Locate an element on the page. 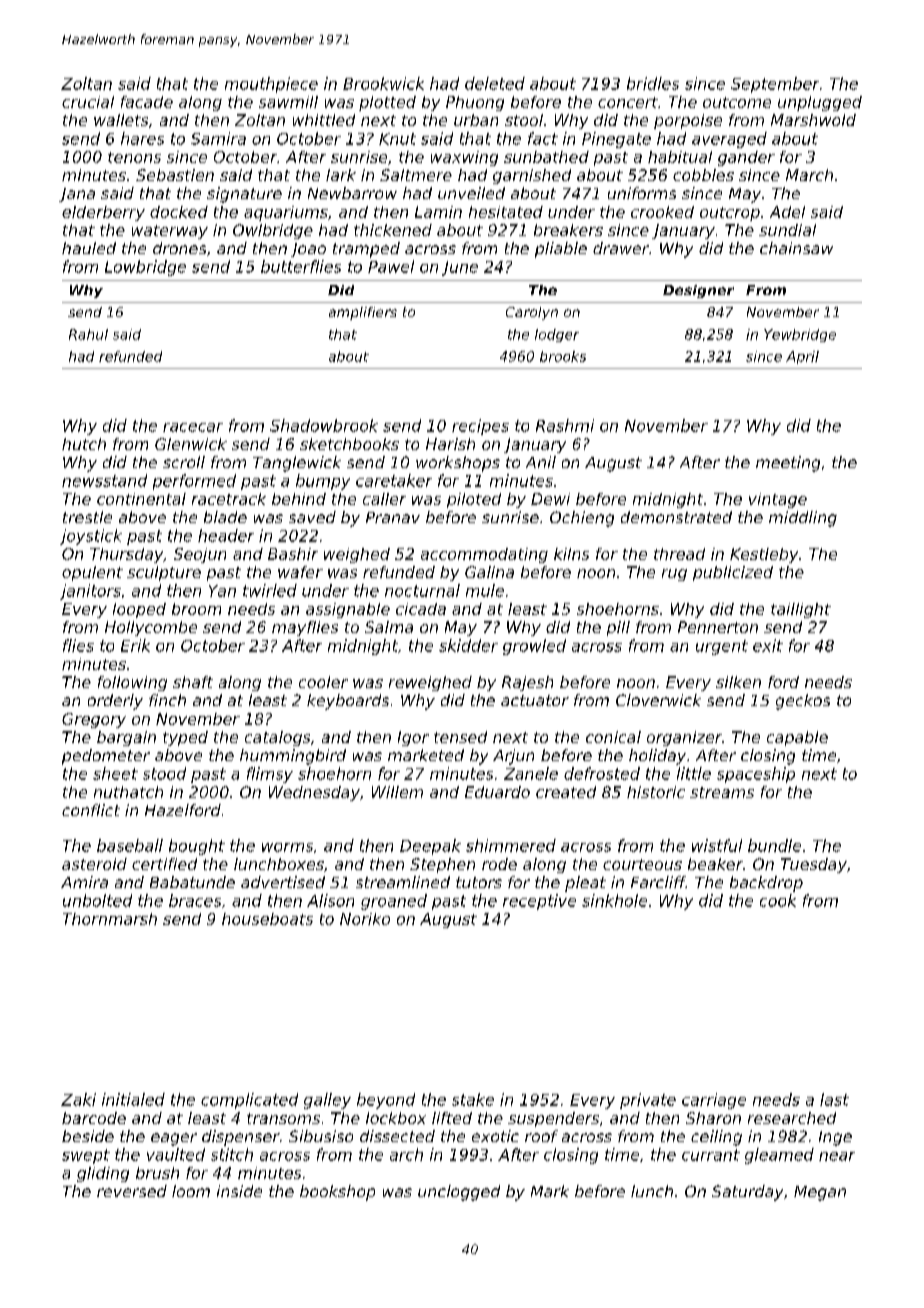 Image resolution: width=924 pixels, height=1308 pixels. Designer is located at coordinates (698, 291).
